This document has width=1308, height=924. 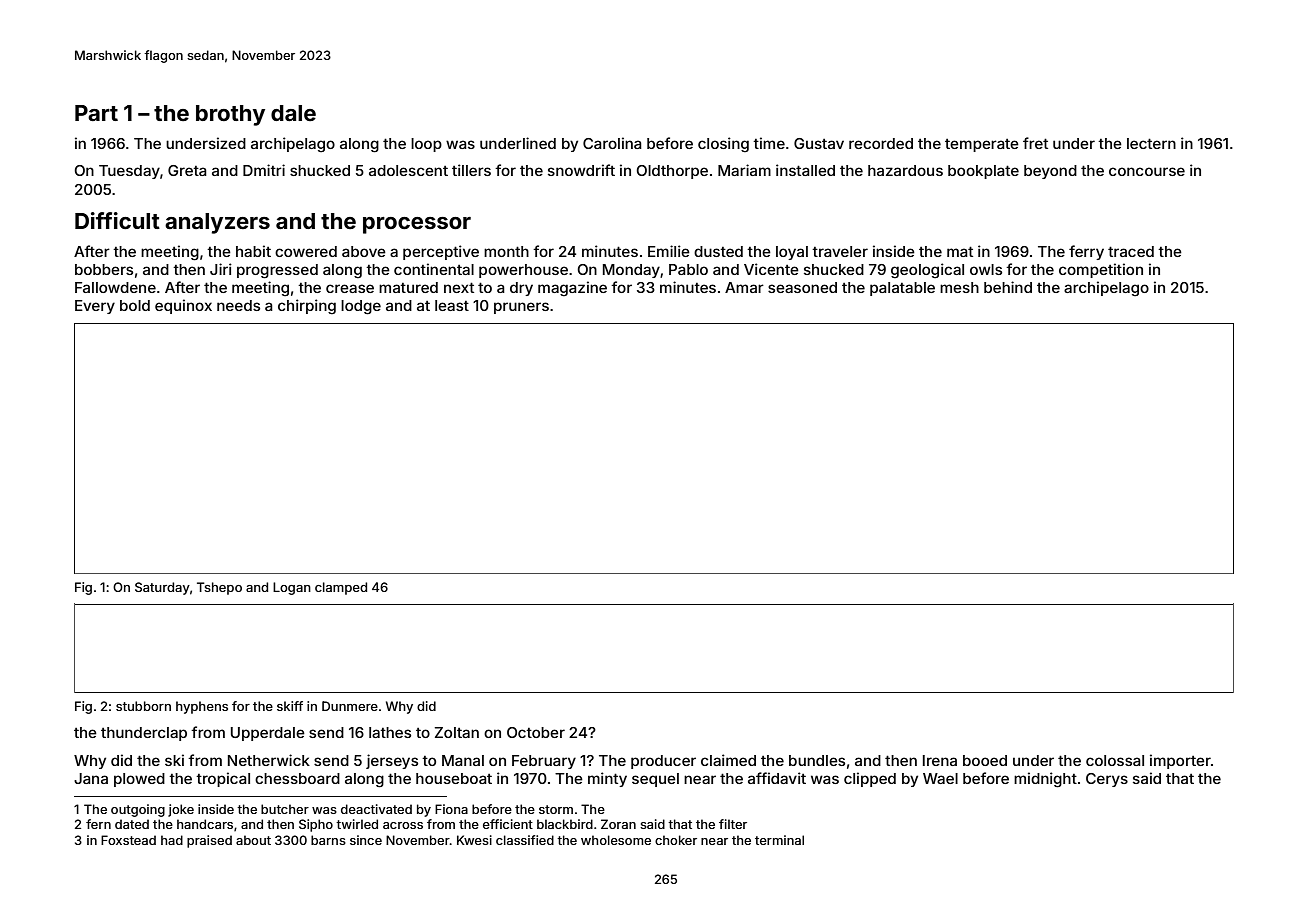 I want to click on behind, so click(x=1008, y=287).
